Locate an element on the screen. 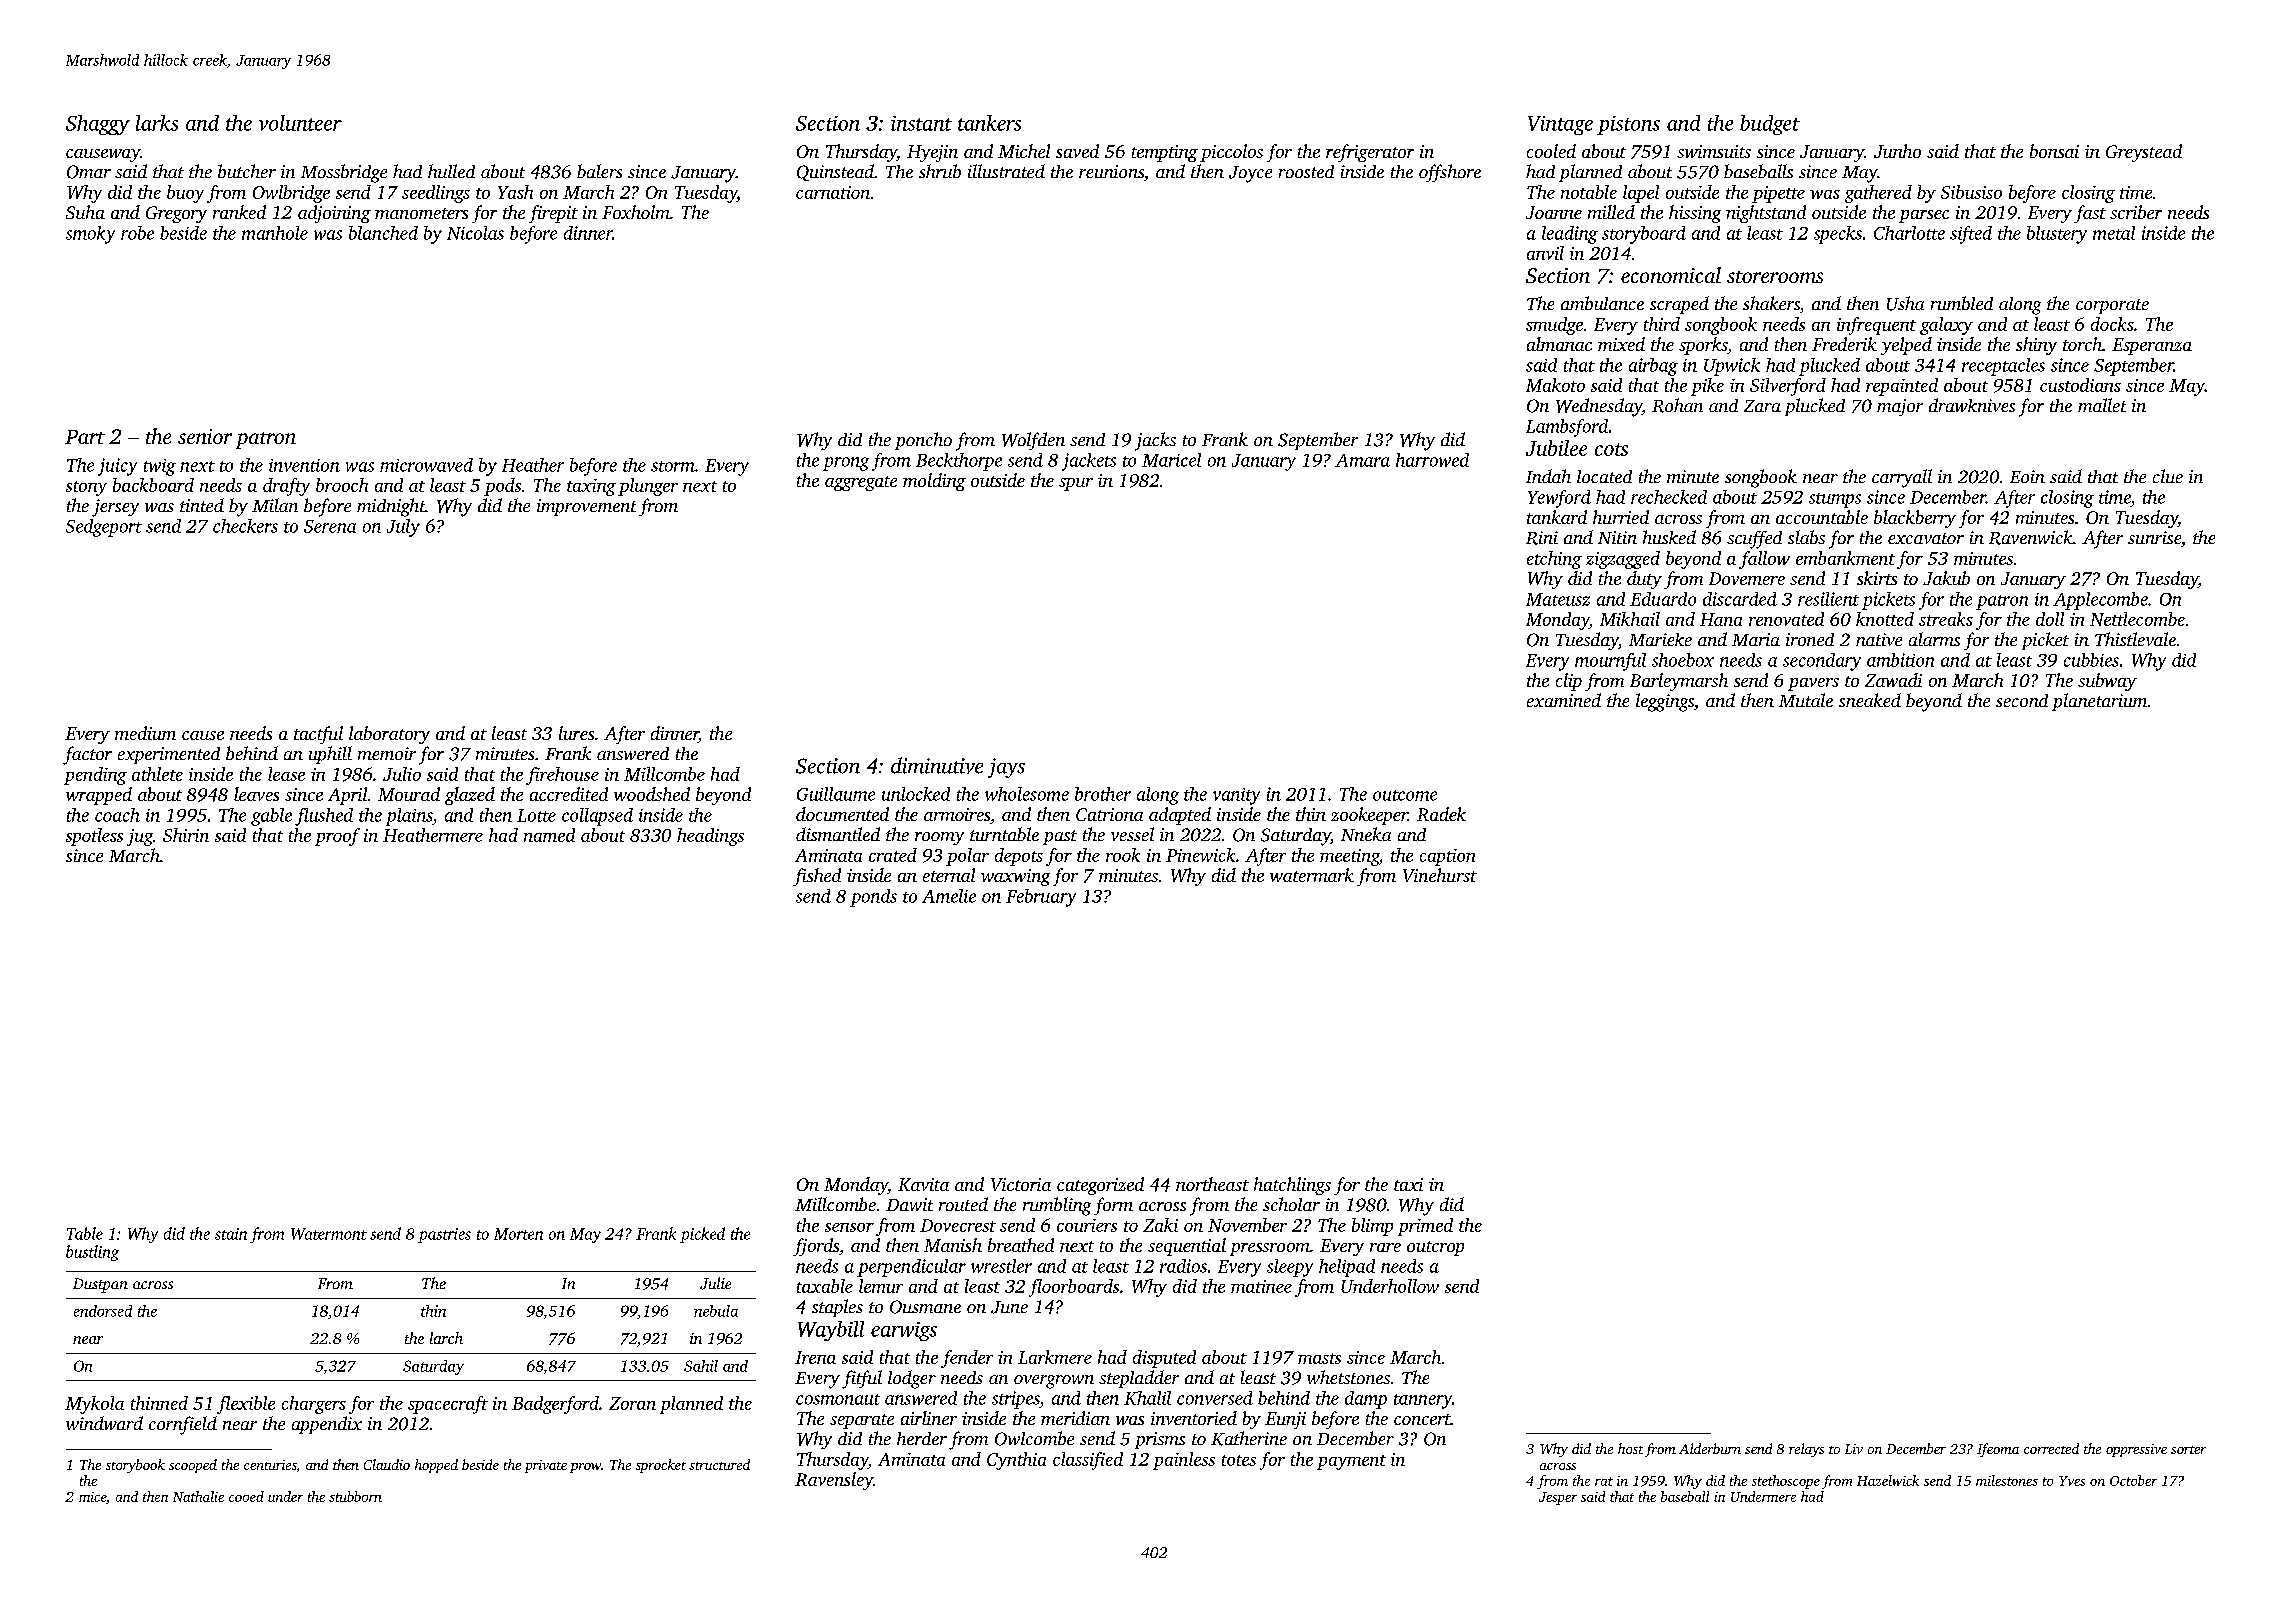  laboratory is located at coordinates (389, 735).
